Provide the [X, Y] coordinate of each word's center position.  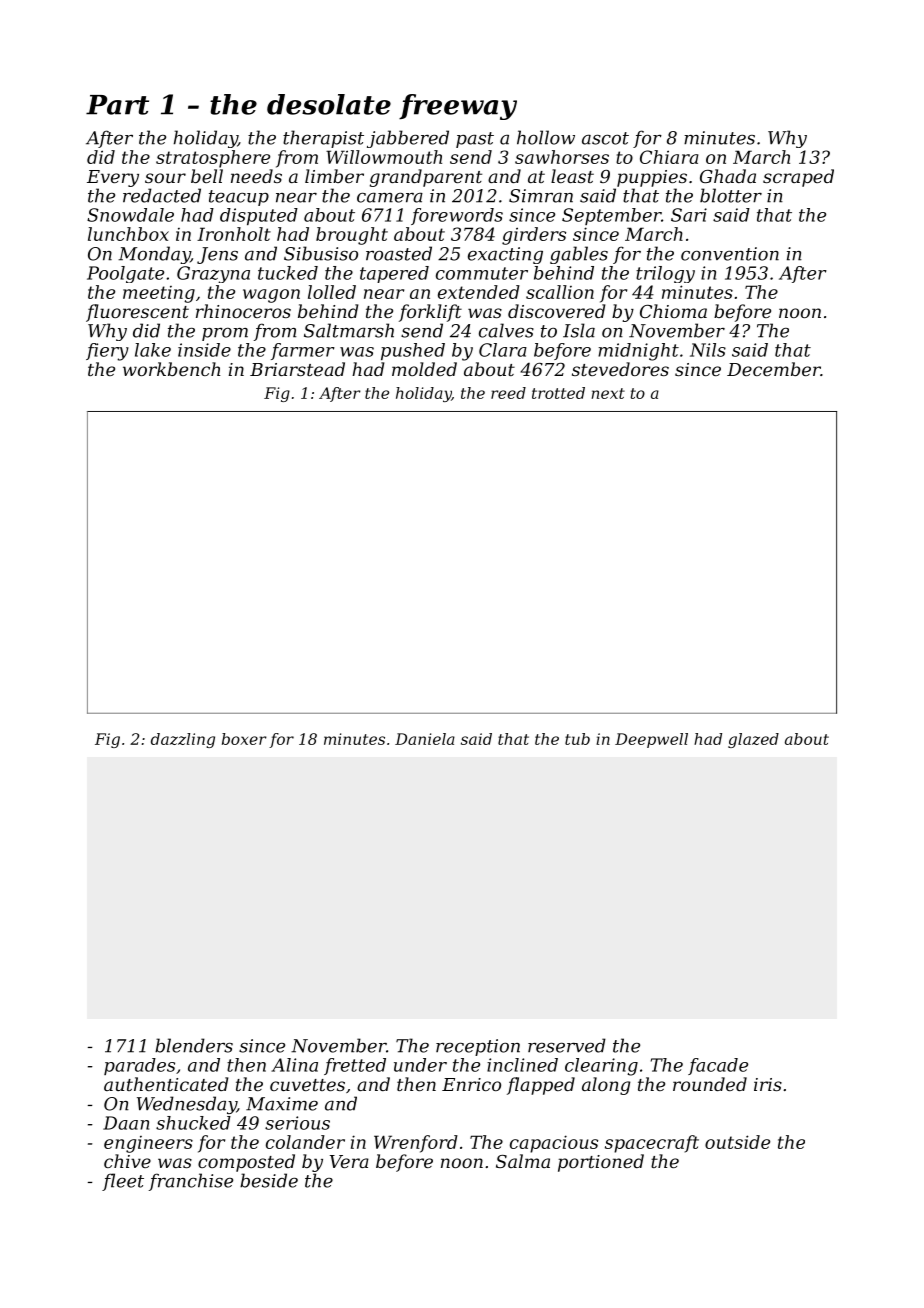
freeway [458, 107]
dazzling [183, 740]
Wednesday [187, 1105]
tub [577, 739]
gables [579, 255]
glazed [753, 740]
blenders [194, 1045]
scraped [798, 178]
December [774, 369]
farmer [303, 351]
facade [718, 1066]
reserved [567, 1045]
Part [117, 105]
